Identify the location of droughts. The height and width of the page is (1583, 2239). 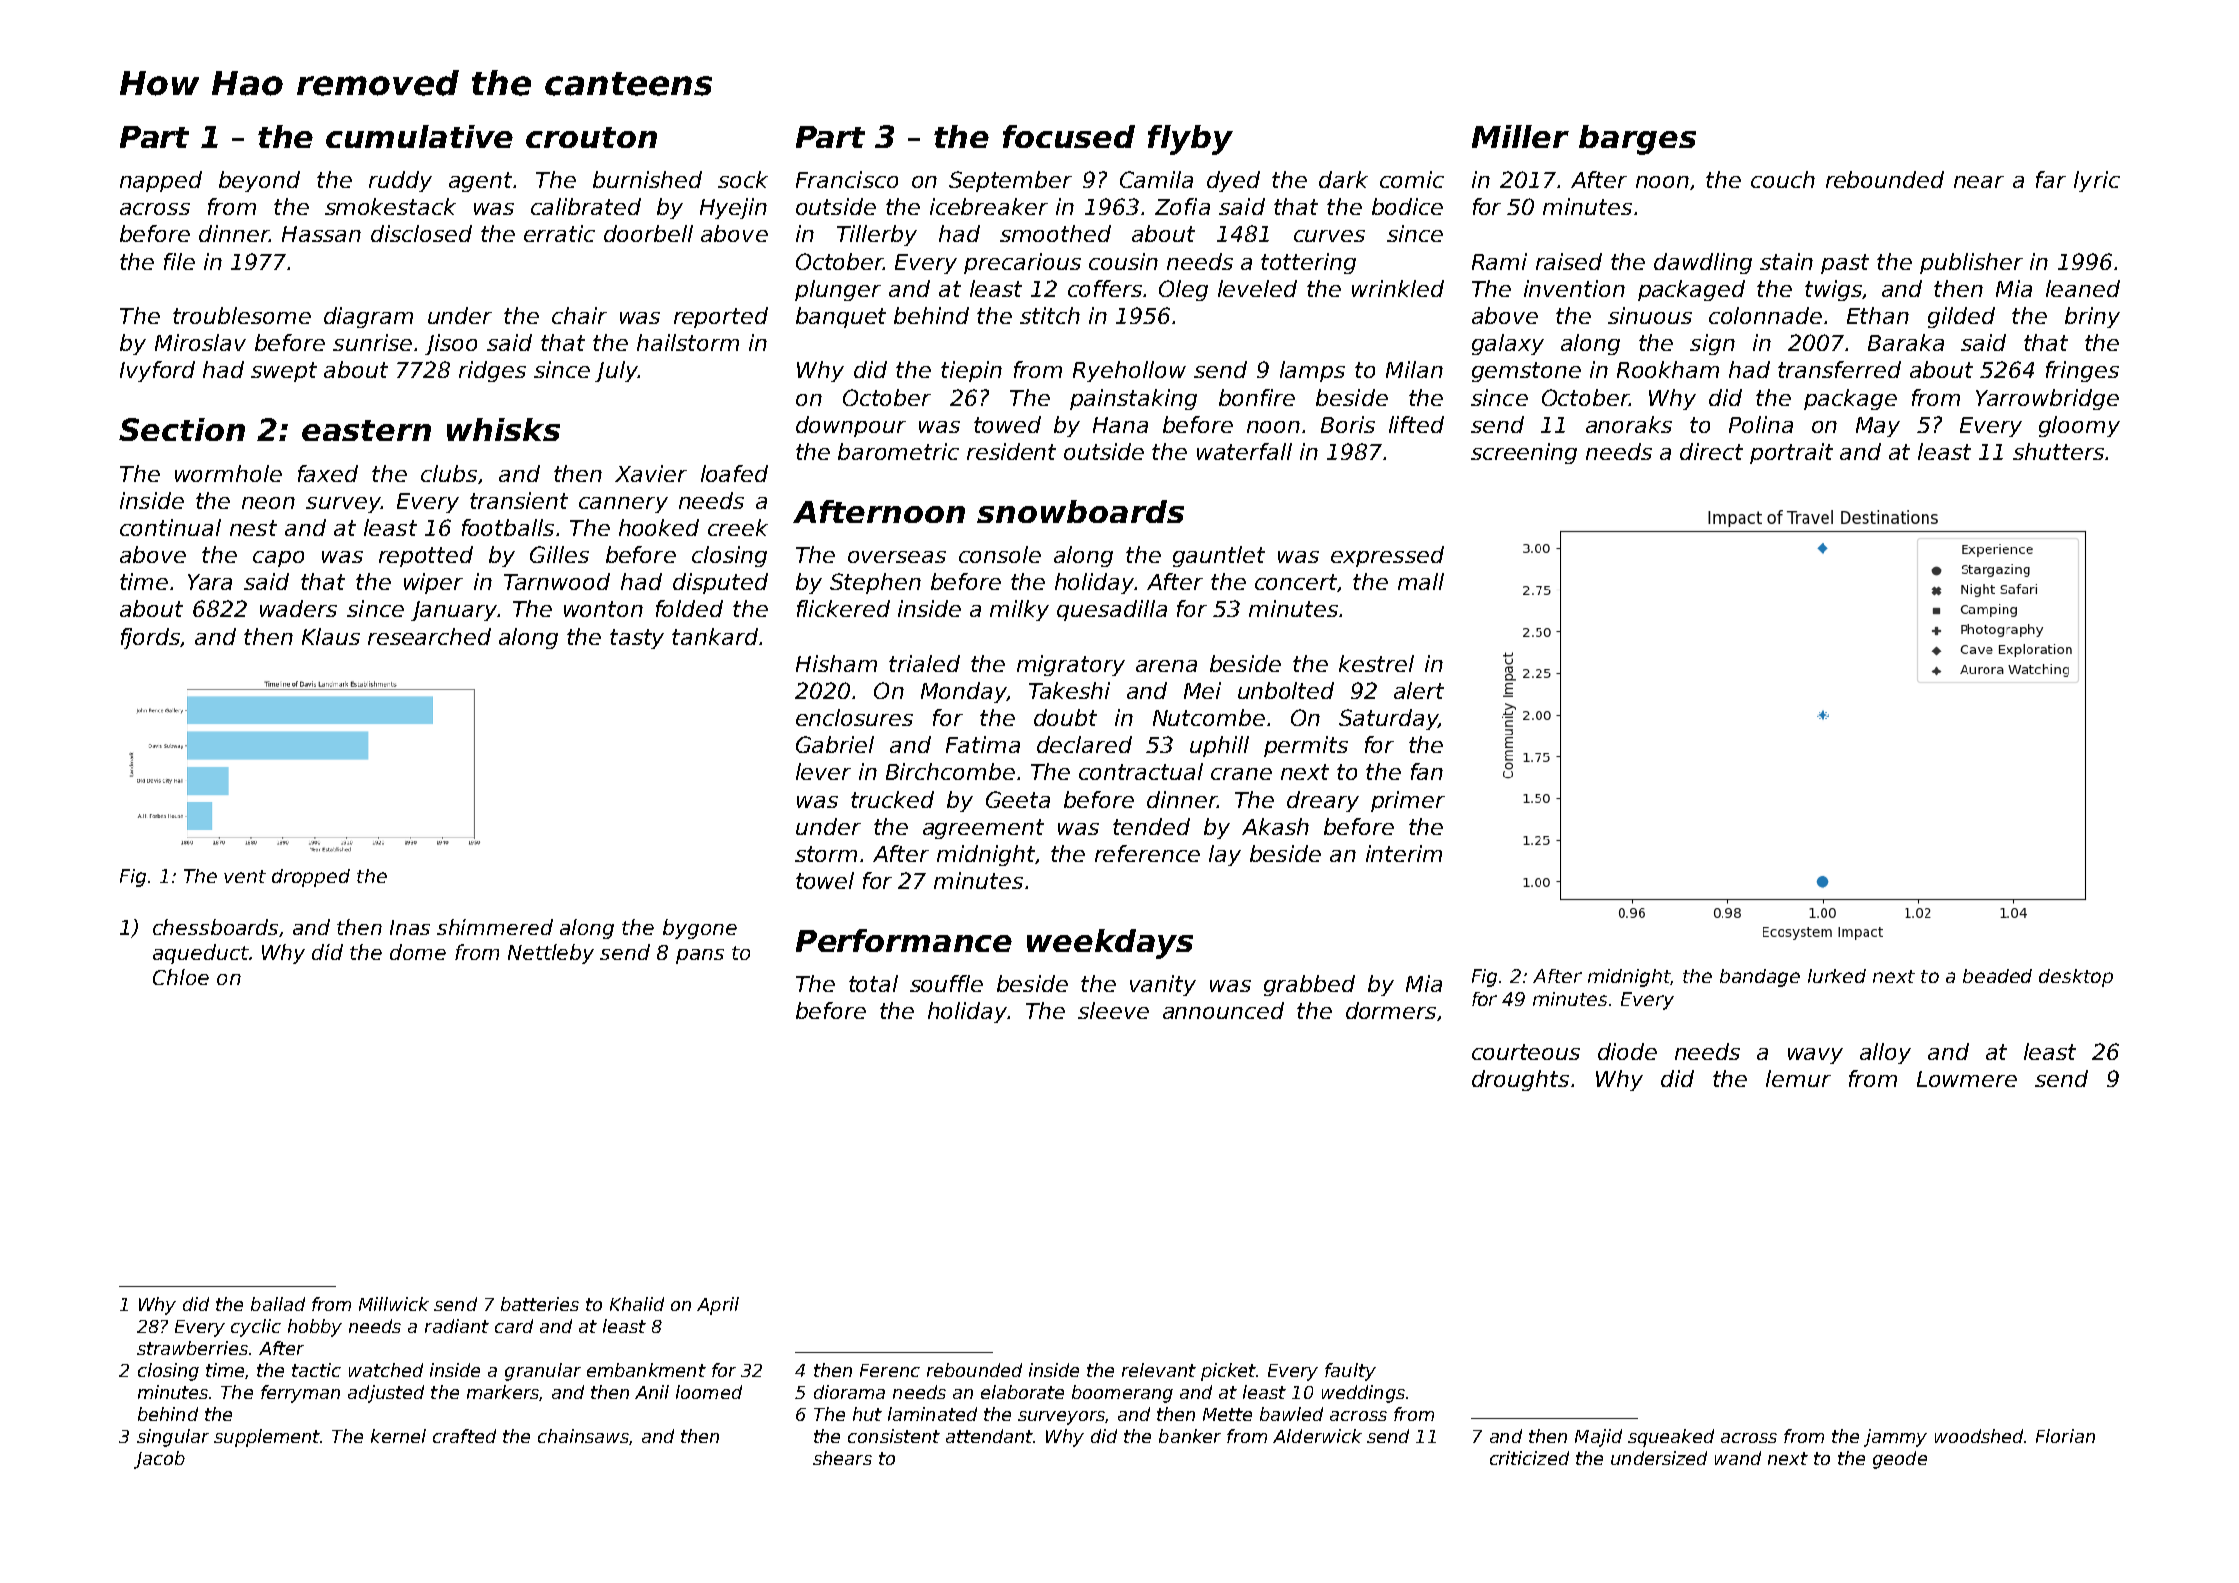
(1520, 1080).
